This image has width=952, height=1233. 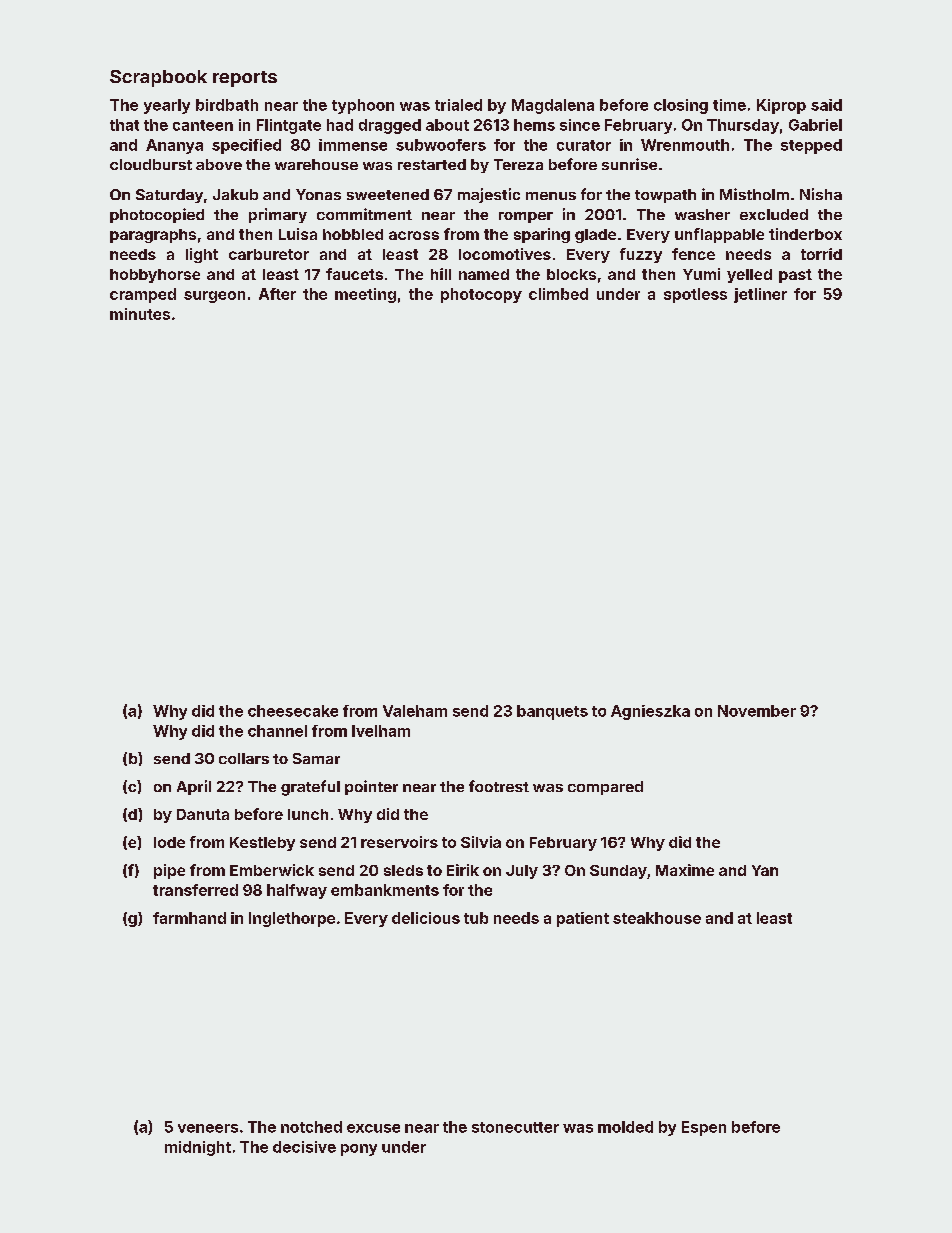 What do you see at coordinates (481, 295) in the image?
I see `photocopy` at bounding box center [481, 295].
